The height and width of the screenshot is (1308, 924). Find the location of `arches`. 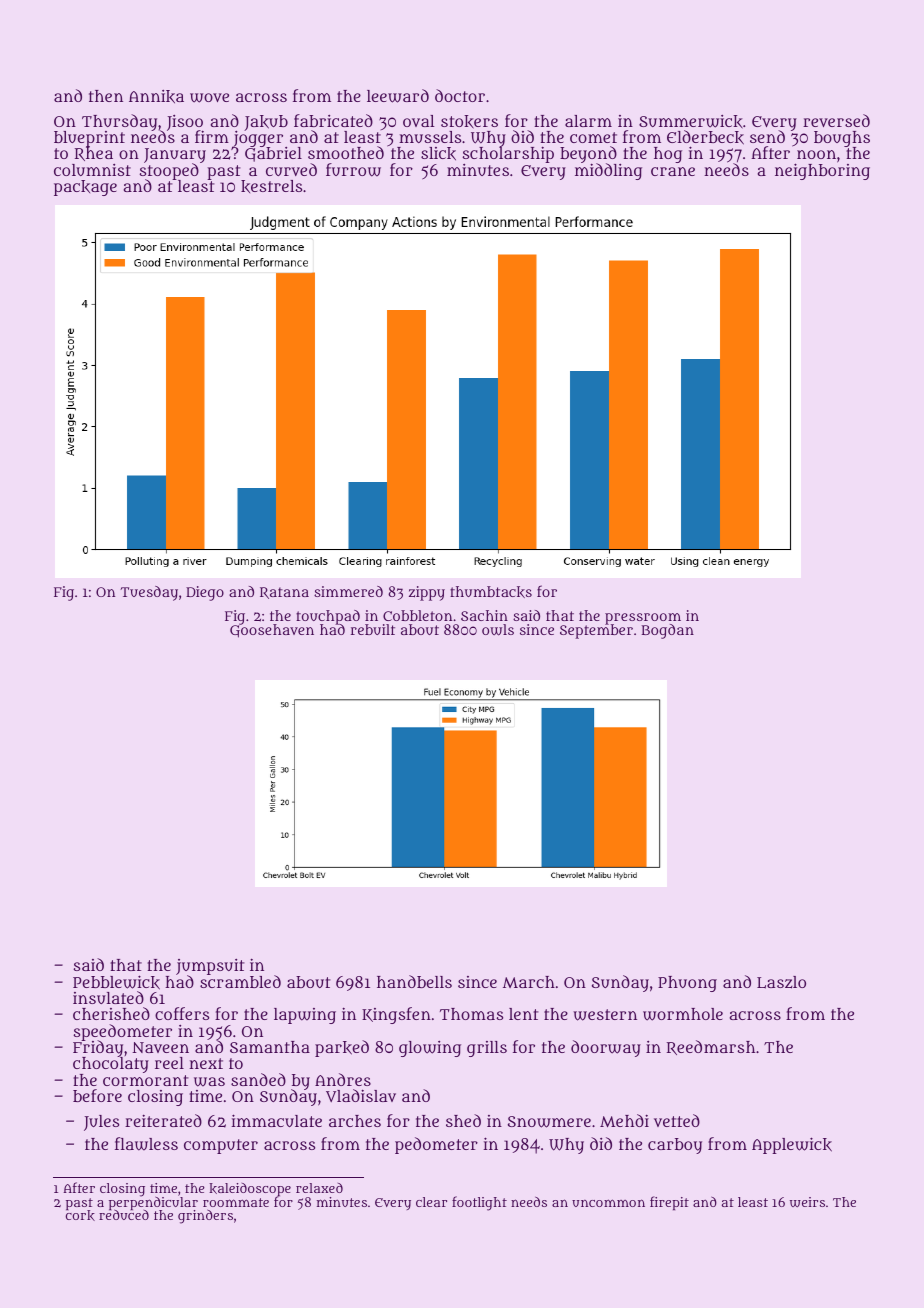

arches is located at coordinates (355, 1121).
